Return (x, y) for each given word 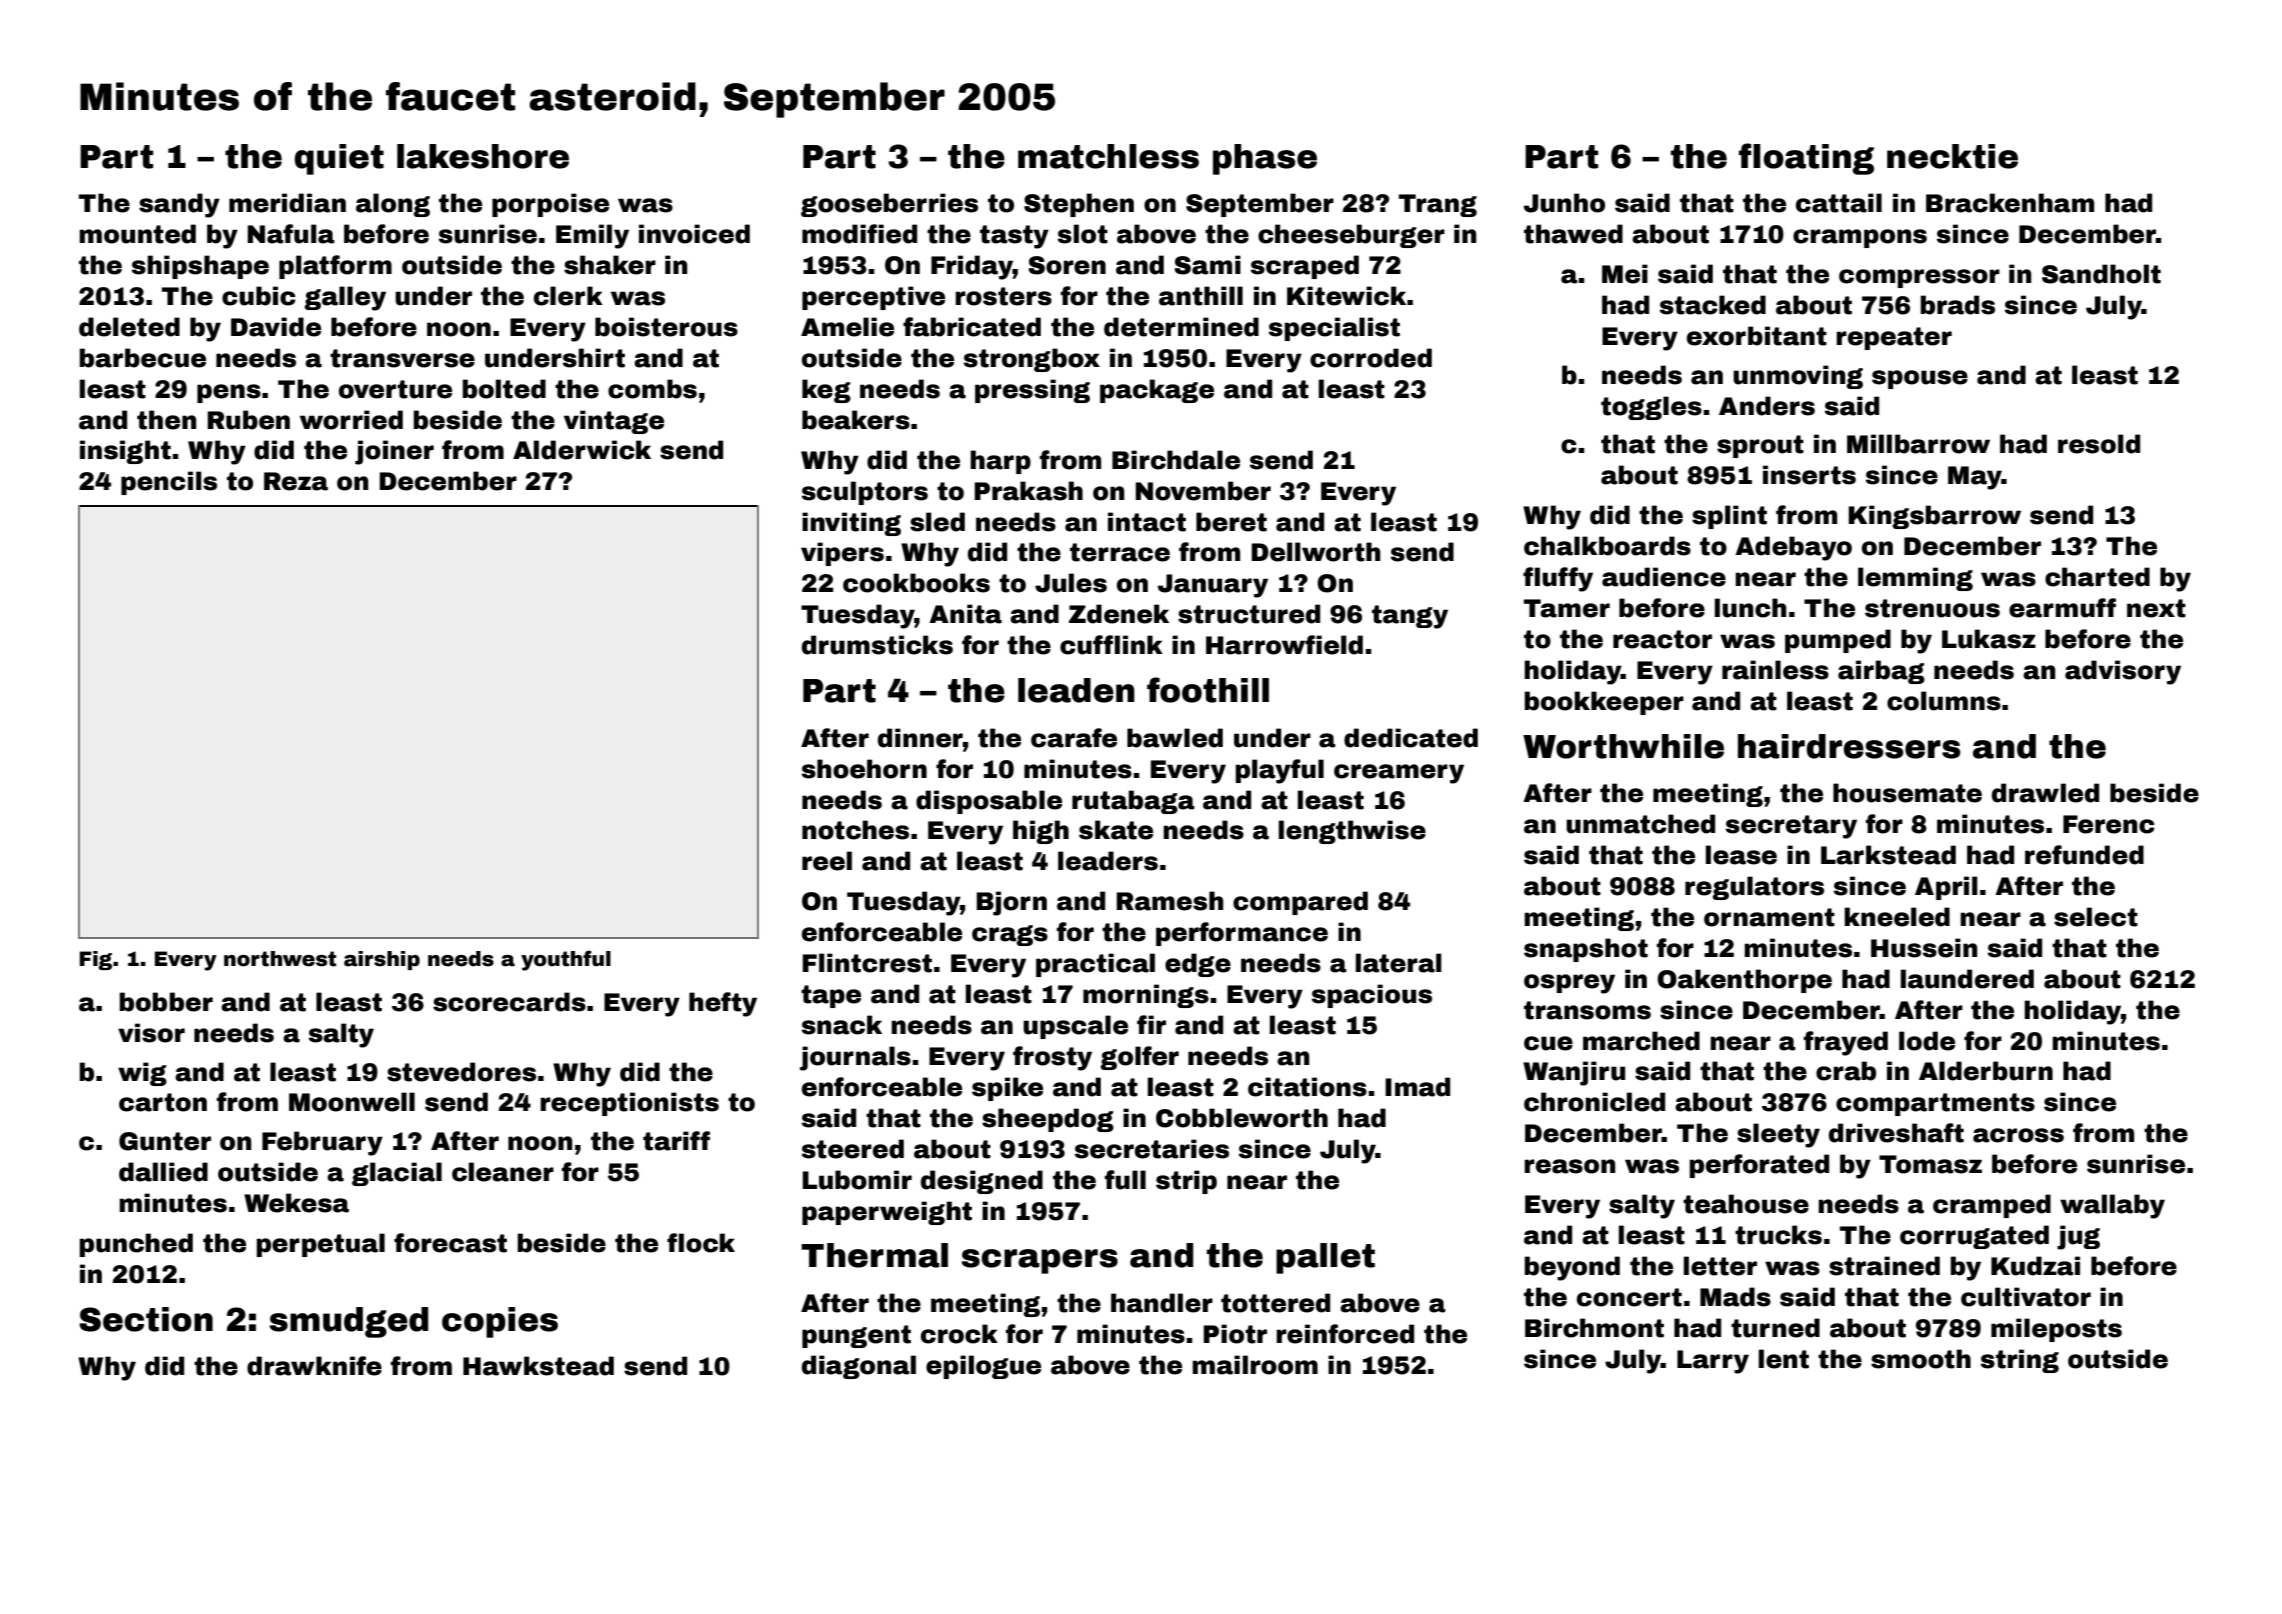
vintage (614, 422)
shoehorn (864, 769)
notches (855, 830)
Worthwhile (1623, 746)
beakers (856, 420)
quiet (339, 159)
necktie (1952, 156)
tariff (676, 1141)
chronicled (1594, 1102)
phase (1265, 159)
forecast (450, 1243)
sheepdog (1048, 1120)
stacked (1713, 305)
